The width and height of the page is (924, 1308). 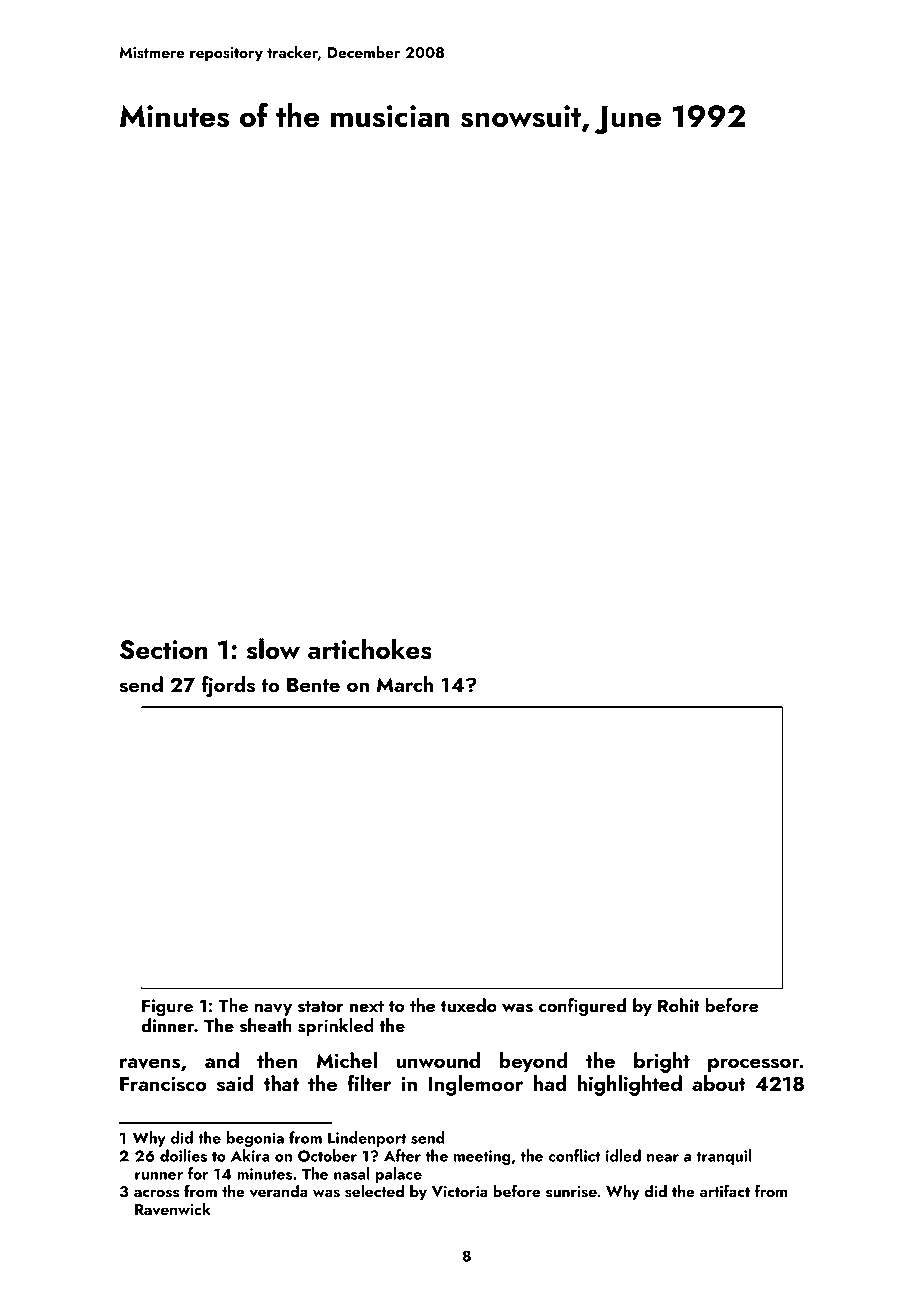 I want to click on processor, so click(x=754, y=1065).
